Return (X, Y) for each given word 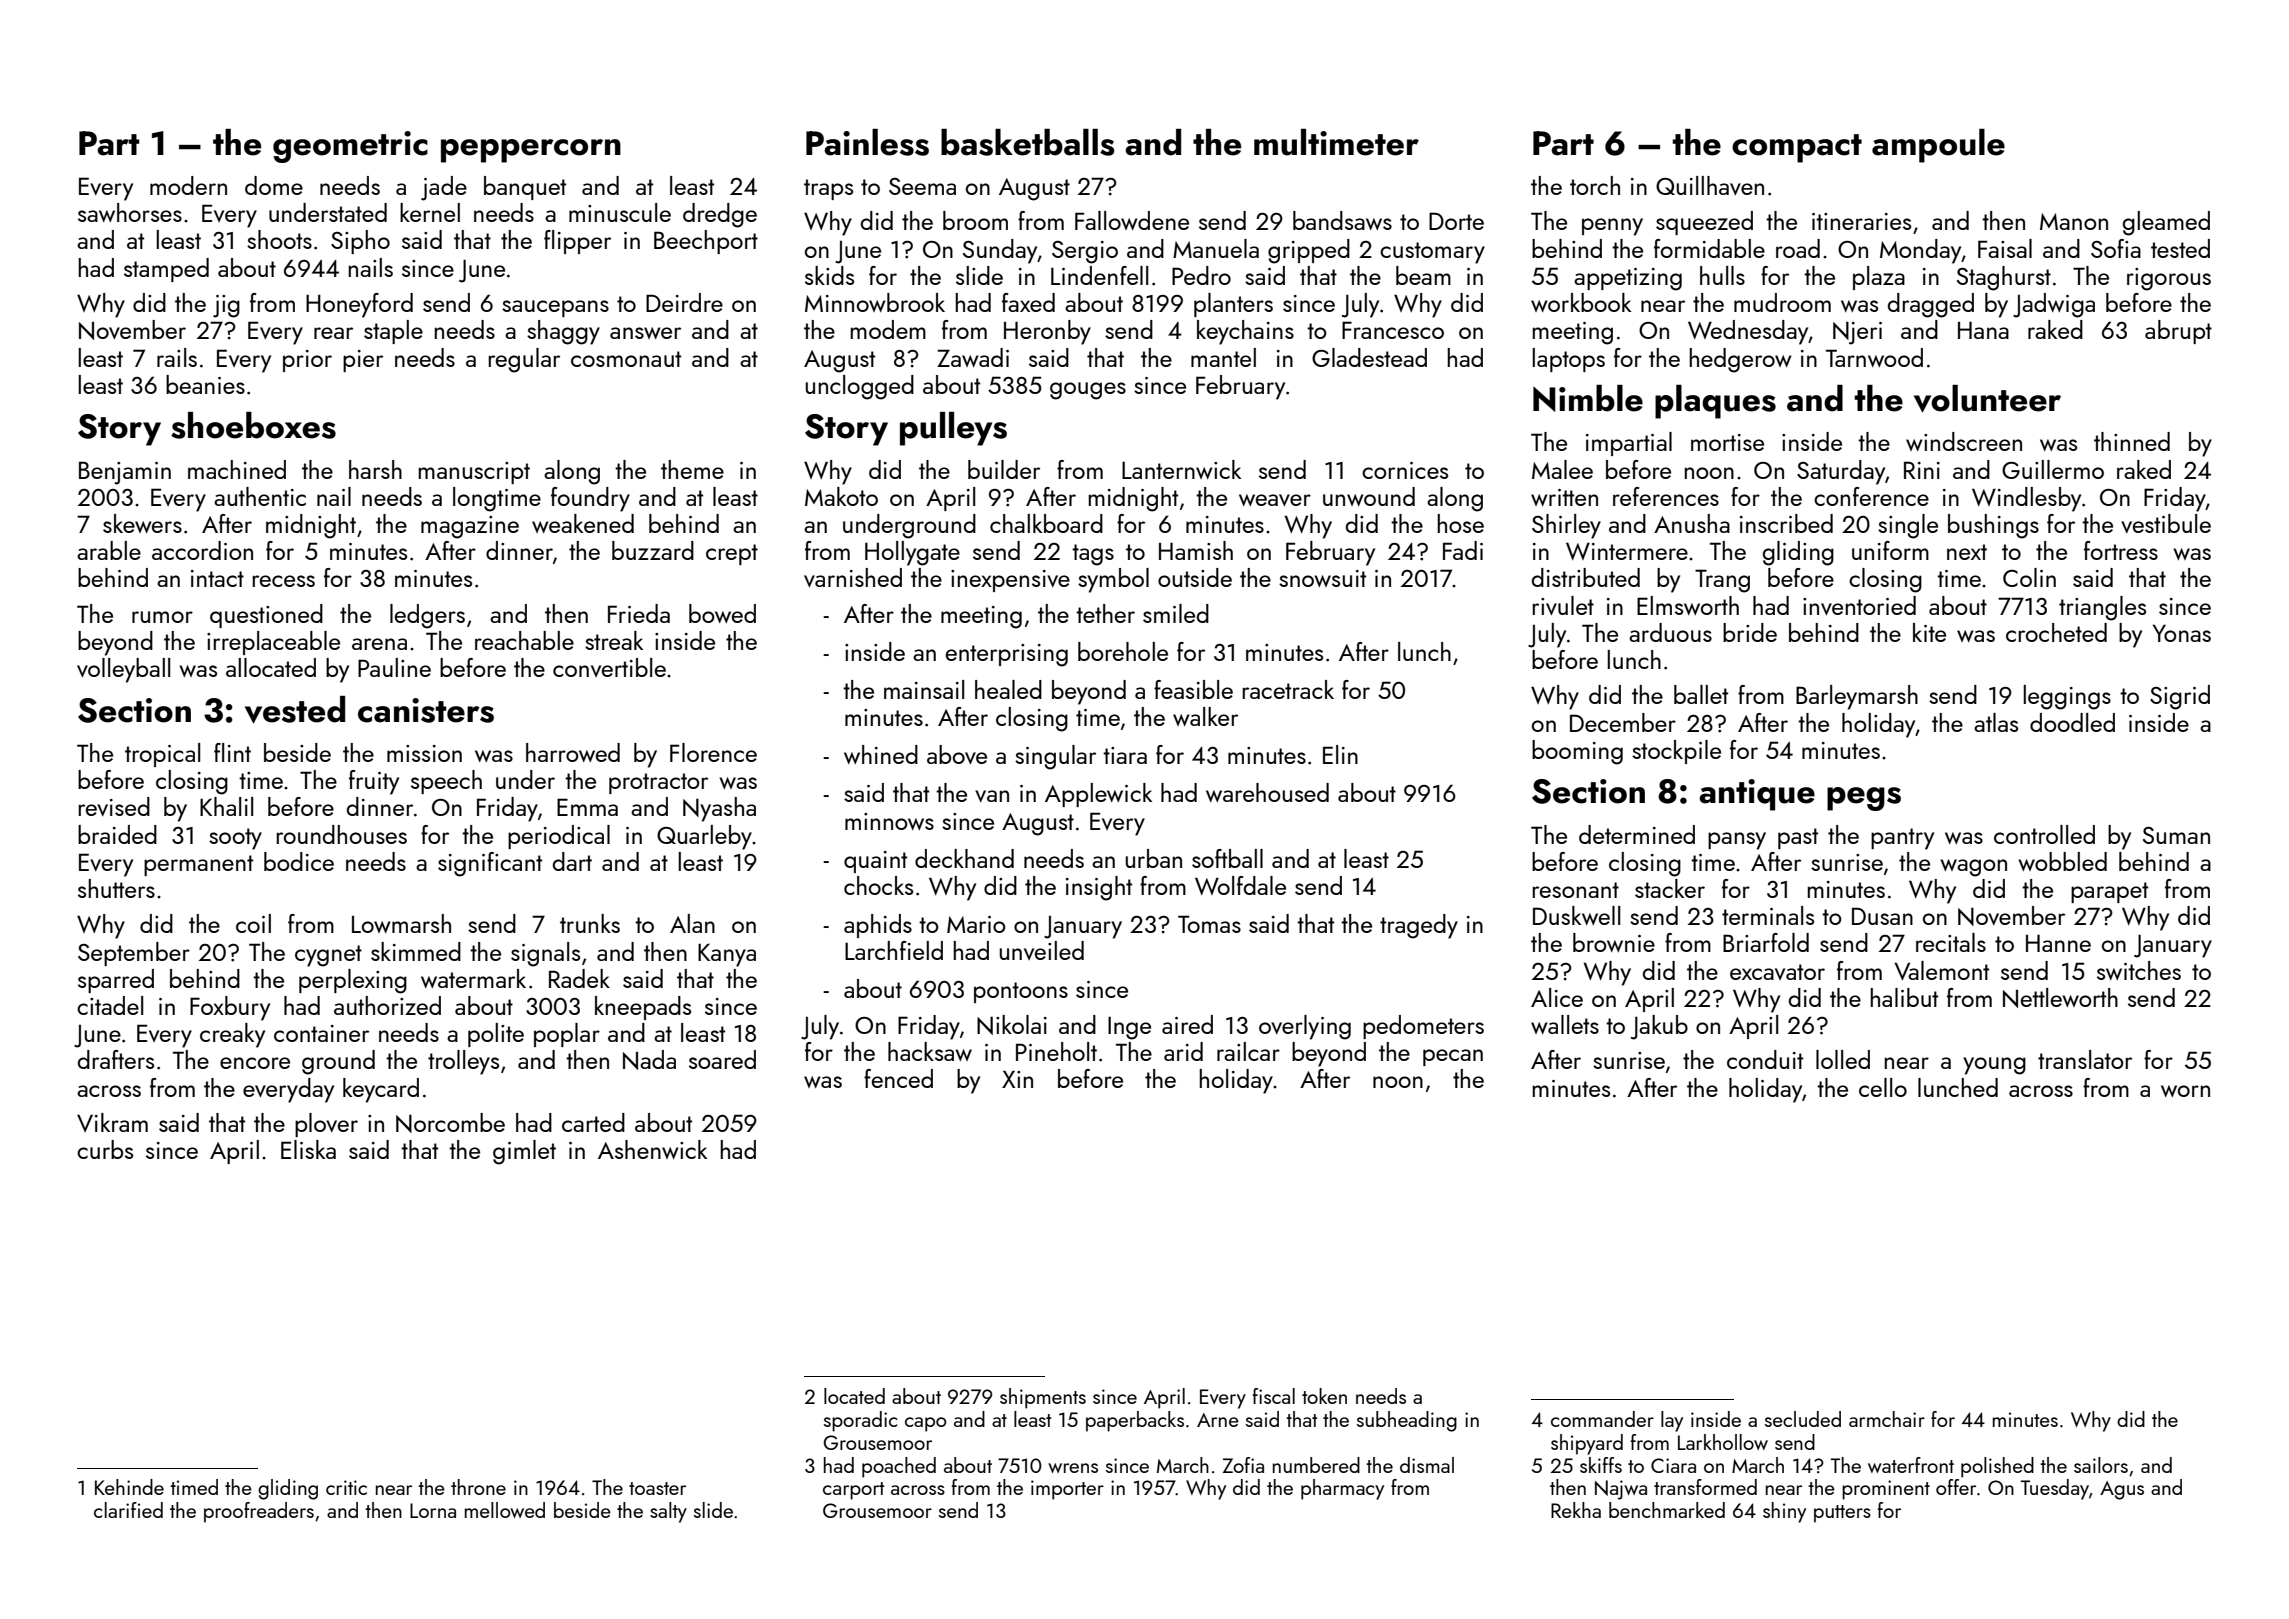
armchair (1887, 1419)
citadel (110, 1005)
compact (1797, 148)
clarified (128, 1510)
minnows (889, 821)
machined (237, 469)
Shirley (1566, 526)
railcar (1248, 1051)
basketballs (1028, 142)
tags (1093, 555)
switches (2139, 970)
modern (188, 185)
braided (117, 834)
